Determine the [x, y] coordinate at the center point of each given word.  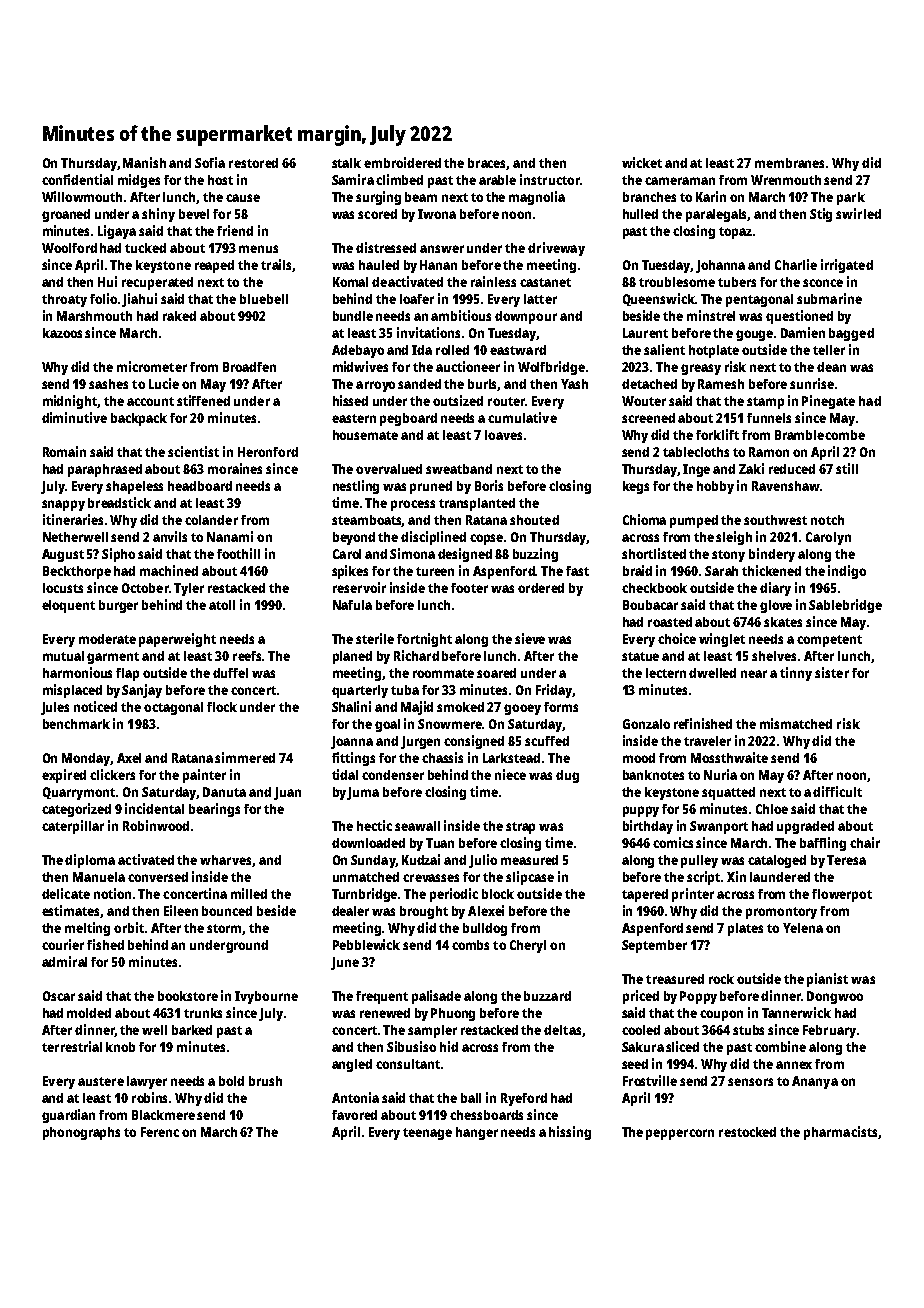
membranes [789, 163]
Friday [554, 691]
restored [253, 163]
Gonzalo [646, 724]
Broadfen [249, 367]
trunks [203, 1013]
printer [693, 895]
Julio [483, 861]
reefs [248, 656]
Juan [287, 793]
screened [648, 418]
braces [487, 164]
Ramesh [721, 384]
